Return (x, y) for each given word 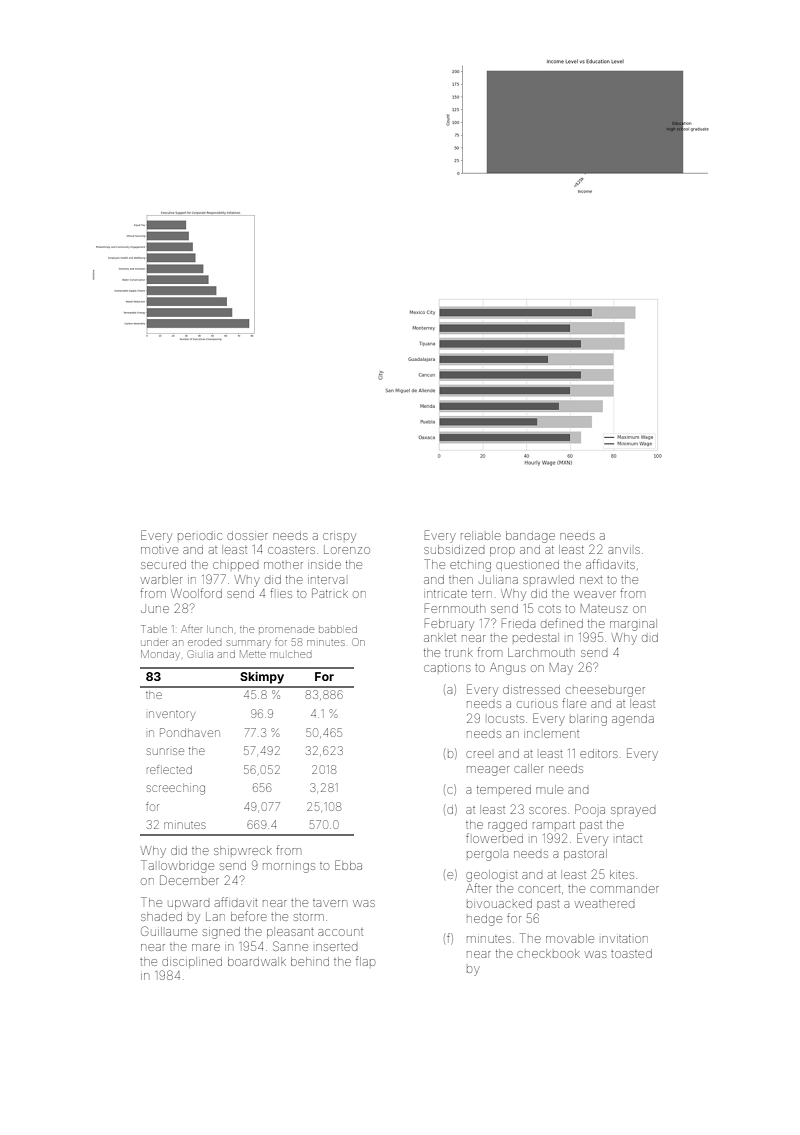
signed (221, 933)
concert (539, 889)
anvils (624, 550)
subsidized (454, 549)
